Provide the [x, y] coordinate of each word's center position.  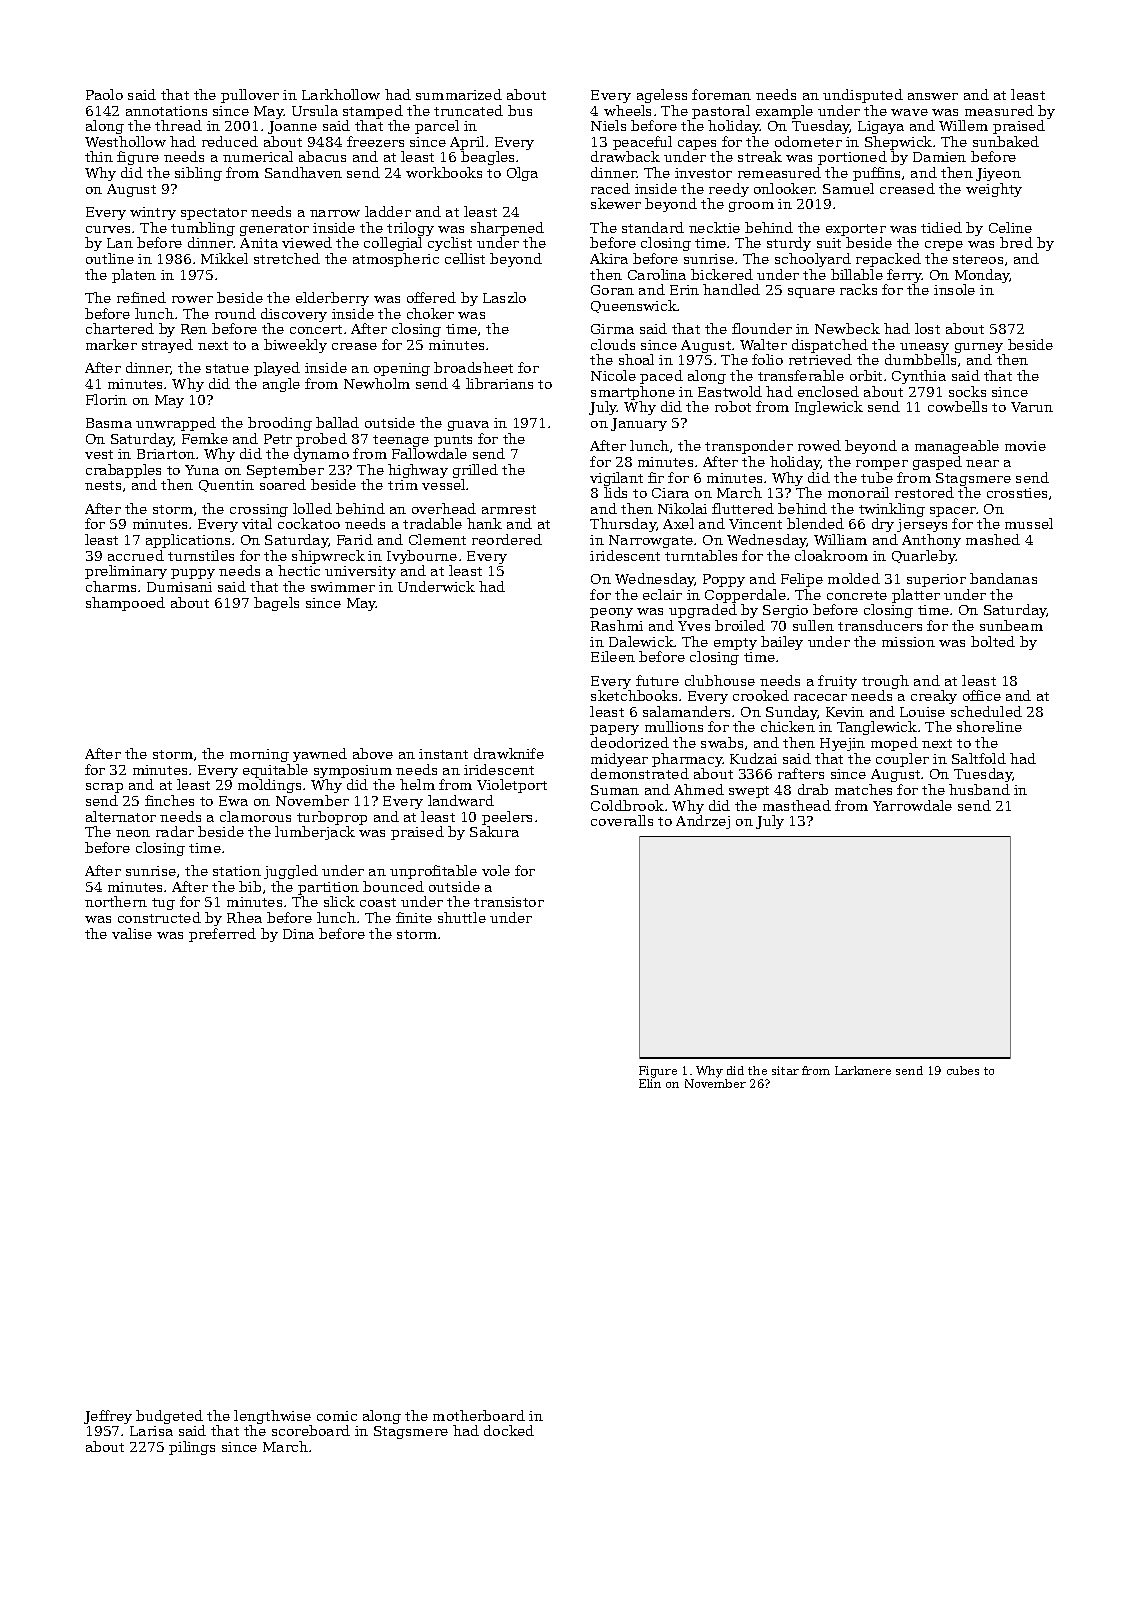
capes [697, 145]
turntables [701, 555]
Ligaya [881, 127]
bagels [276, 604]
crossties [1017, 493]
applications [188, 541]
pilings [192, 1448]
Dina [298, 934]
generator [274, 230]
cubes [963, 1070]
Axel [678, 523]
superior [936, 580]
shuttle [462, 917]
